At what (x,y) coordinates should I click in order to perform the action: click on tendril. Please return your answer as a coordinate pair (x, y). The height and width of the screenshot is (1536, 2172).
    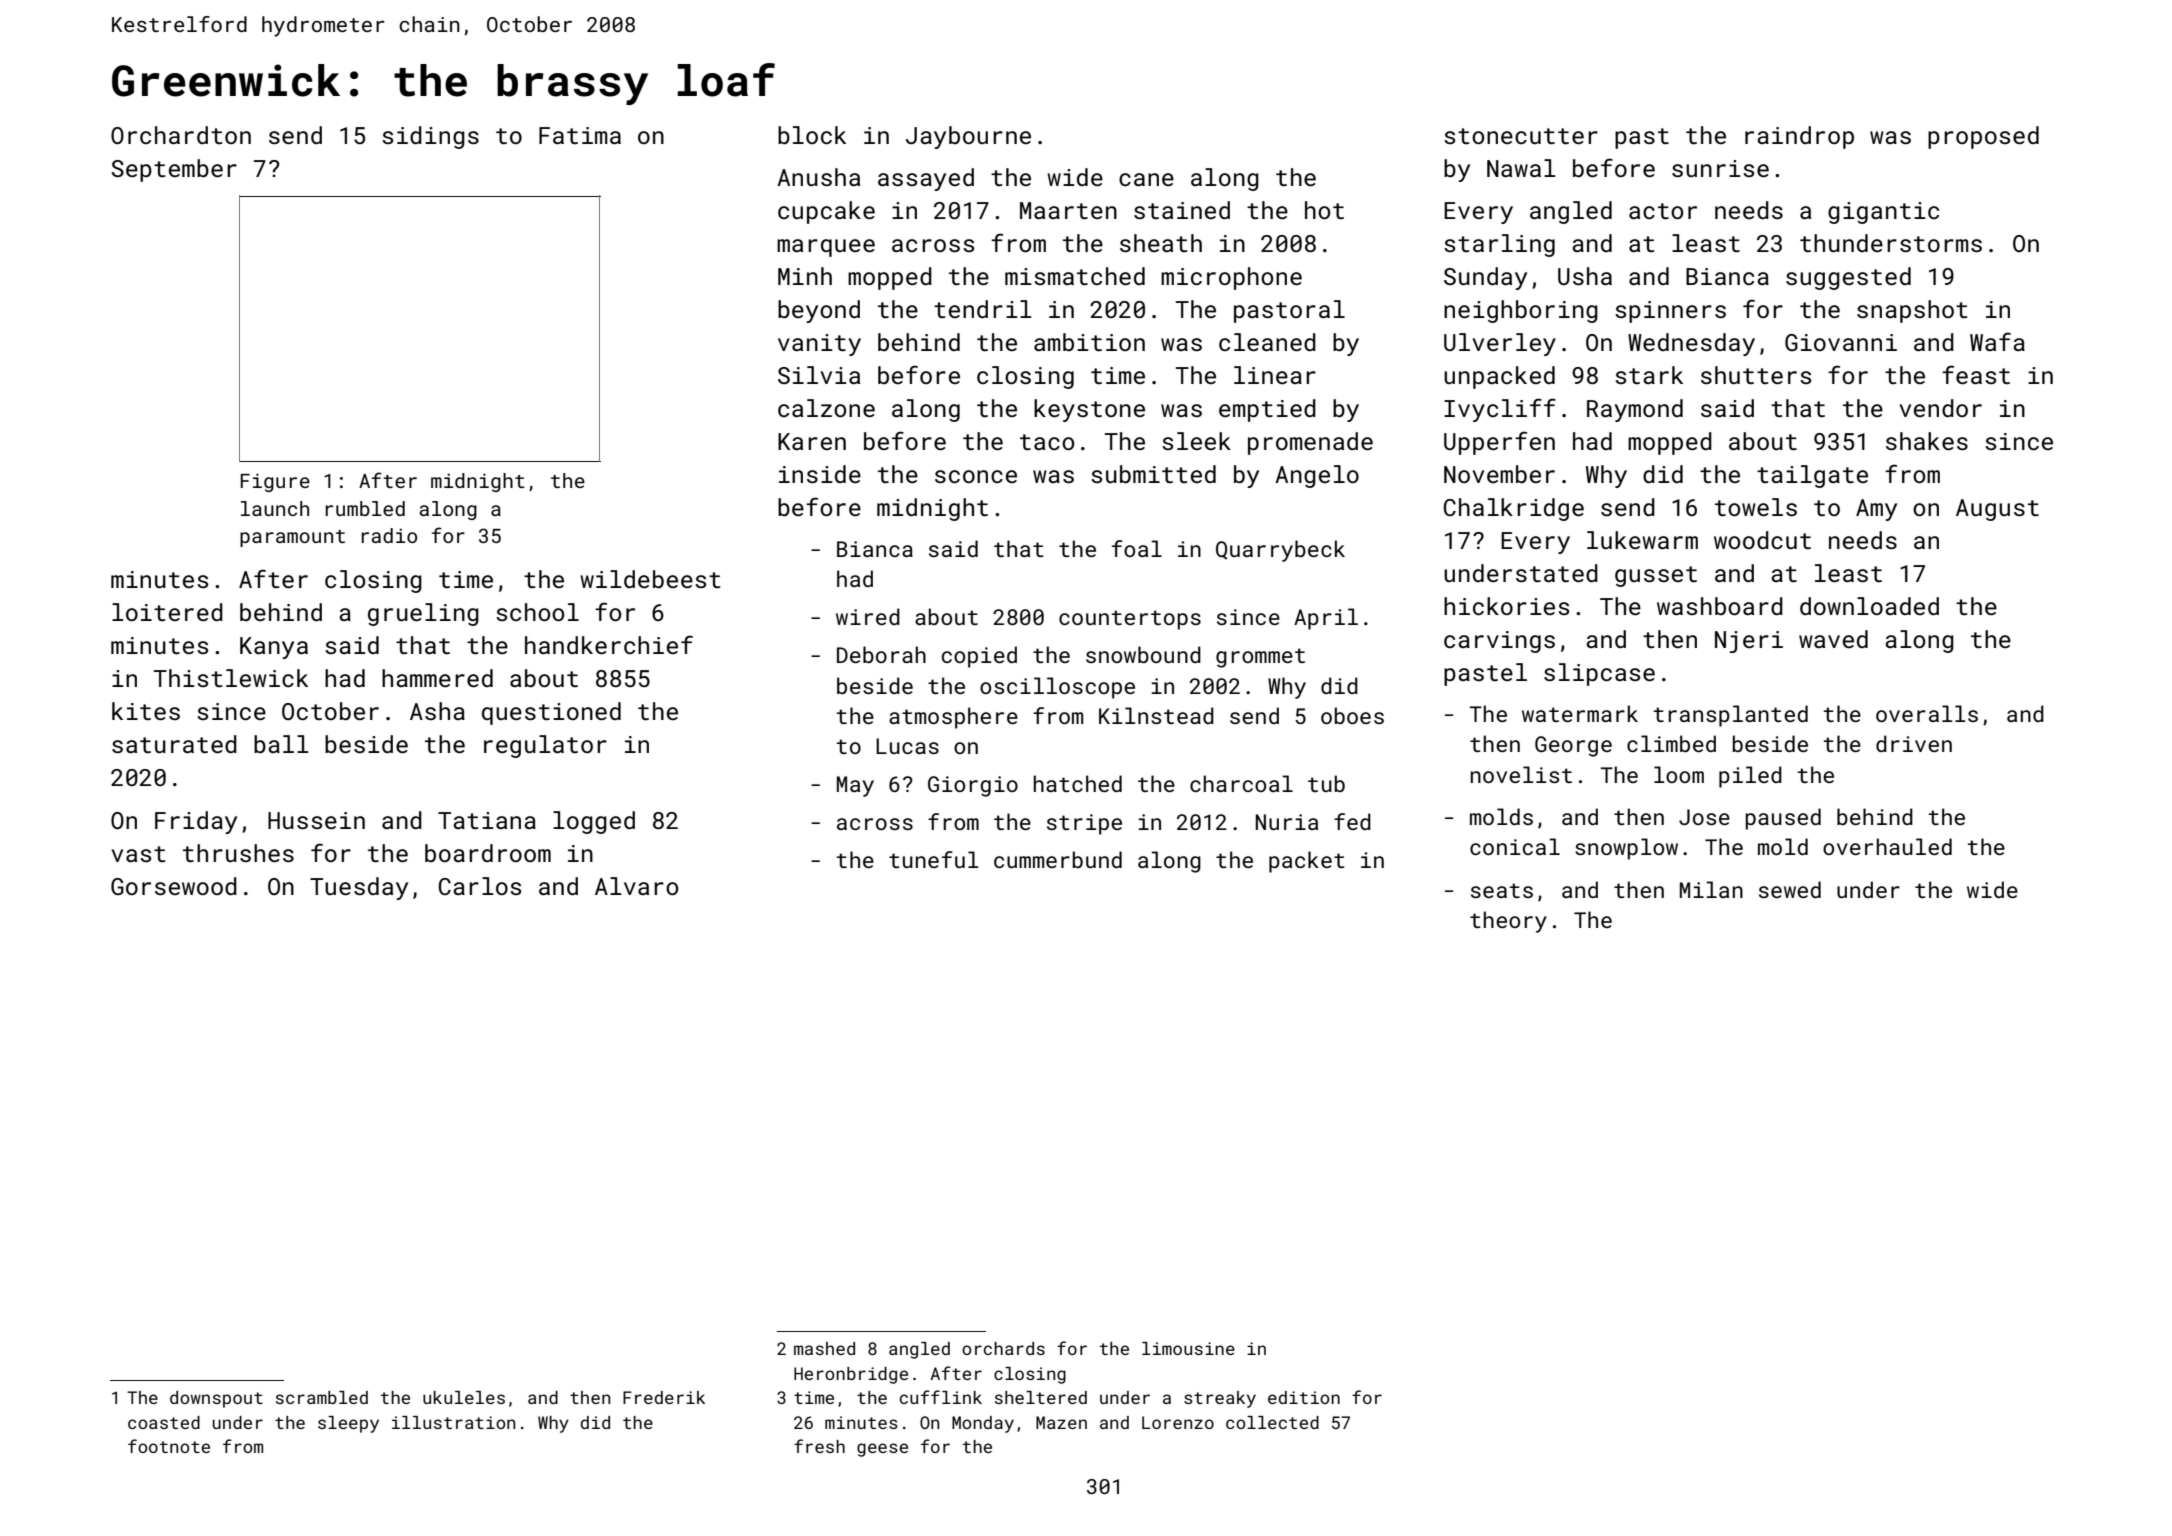
    Looking at the image, I should click on (983, 309).
